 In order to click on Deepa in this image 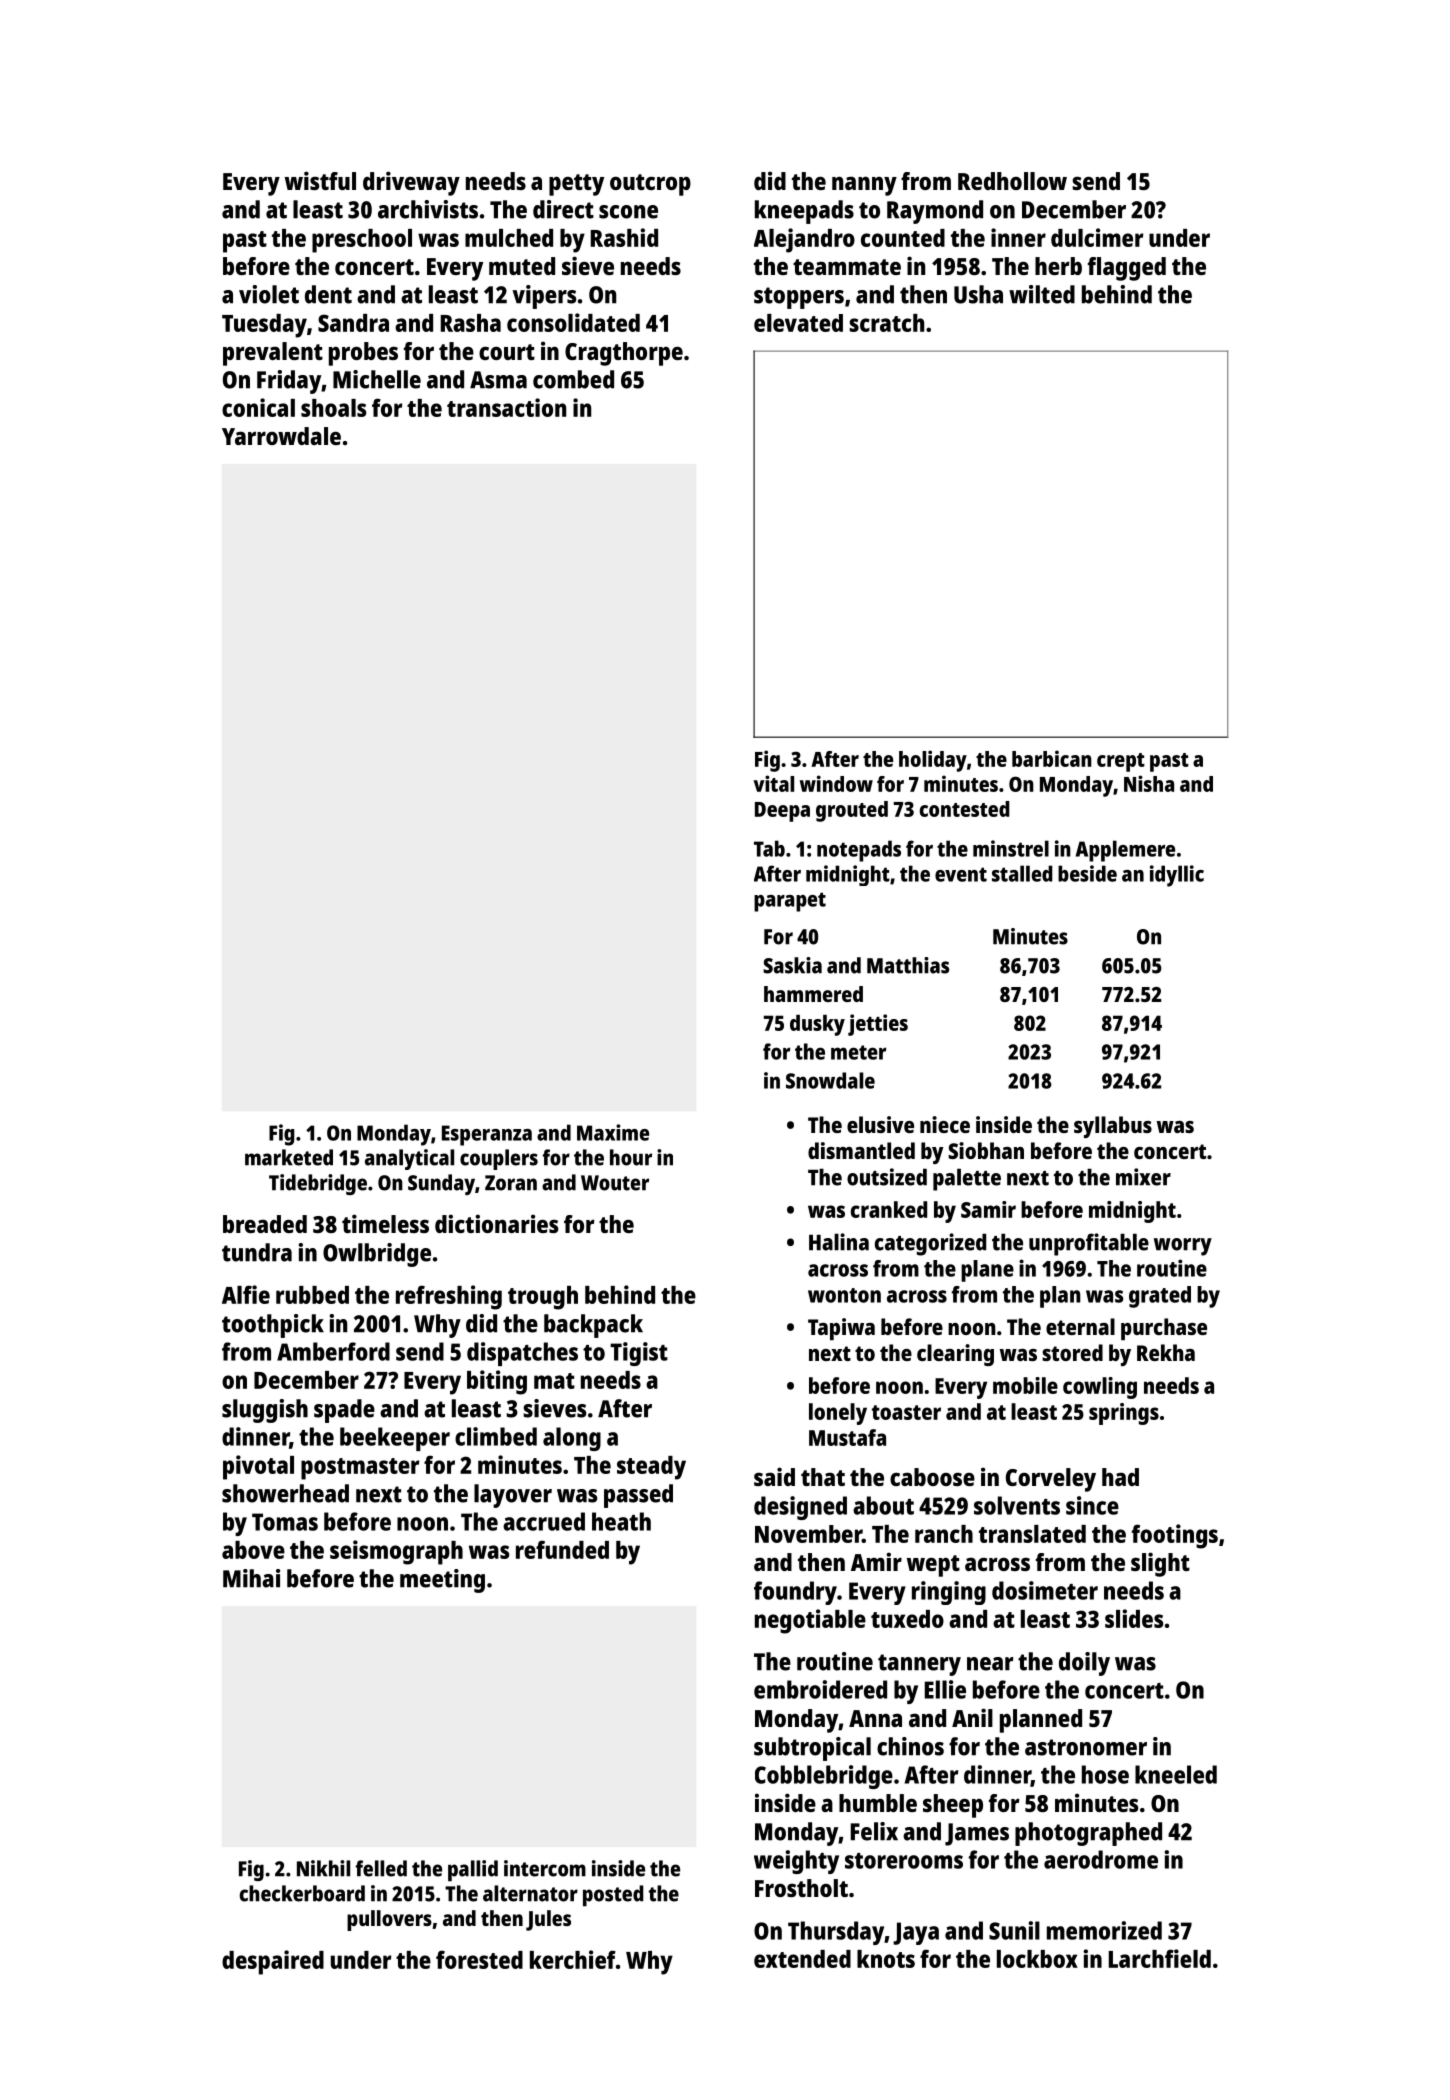, I will do `click(782, 812)`.
